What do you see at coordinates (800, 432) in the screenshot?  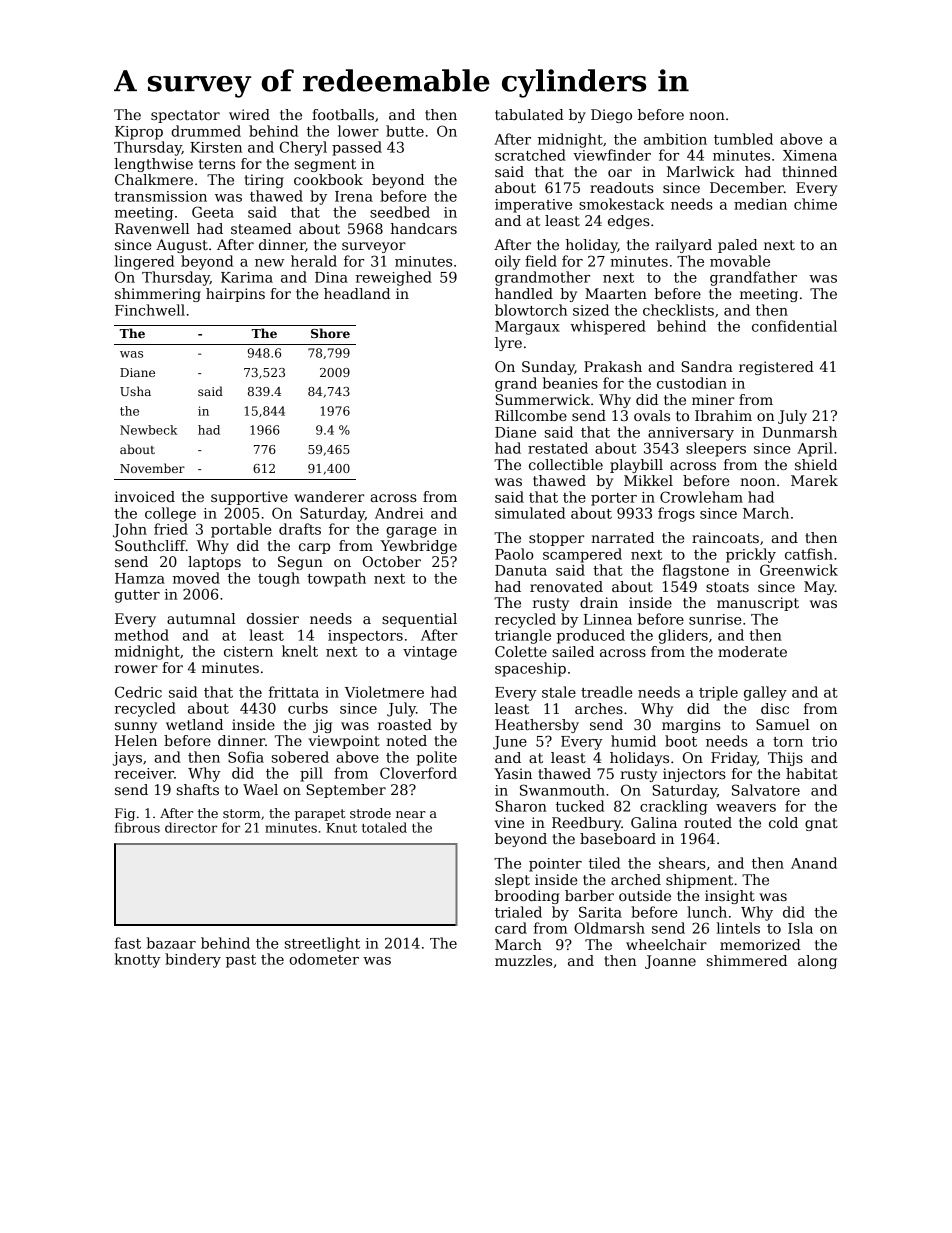 I see `Dunmarsh` at bounding box center [800, 432].
